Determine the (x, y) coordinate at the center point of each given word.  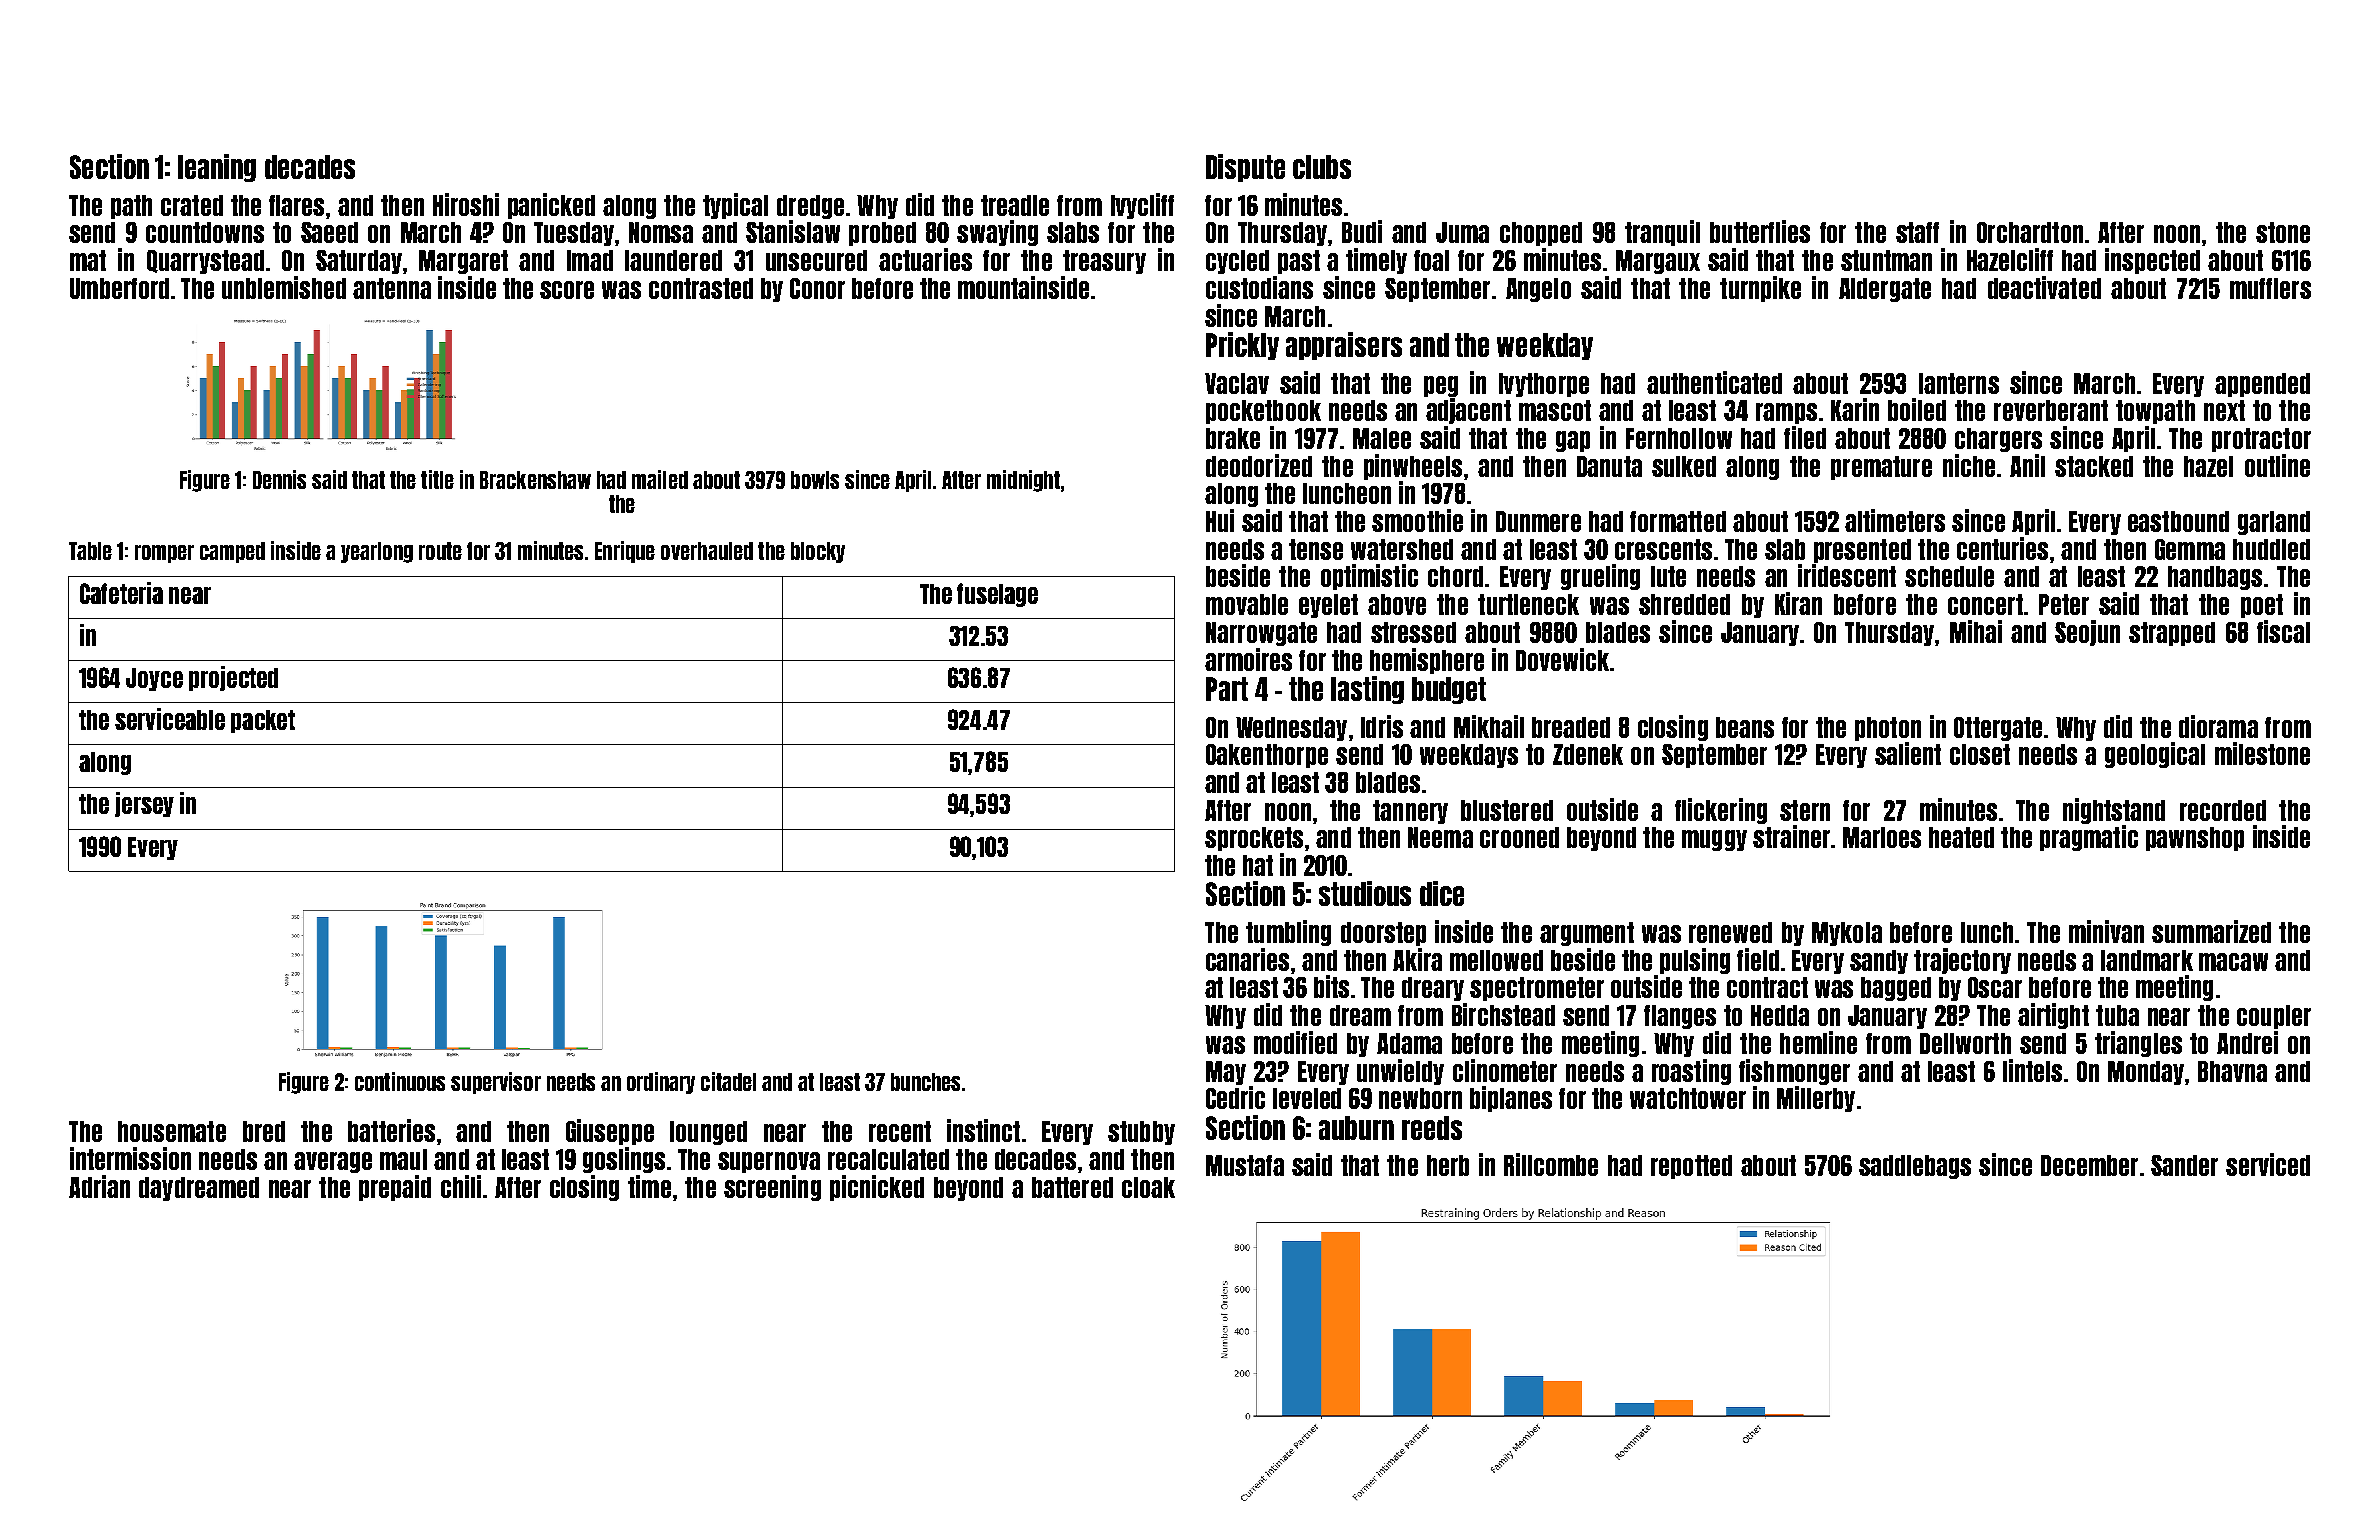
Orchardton (2030, 232)
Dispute (1245, 168)
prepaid (395, 1188)
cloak (1148, 1187)
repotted (1691, 1167)
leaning (217, 168)
